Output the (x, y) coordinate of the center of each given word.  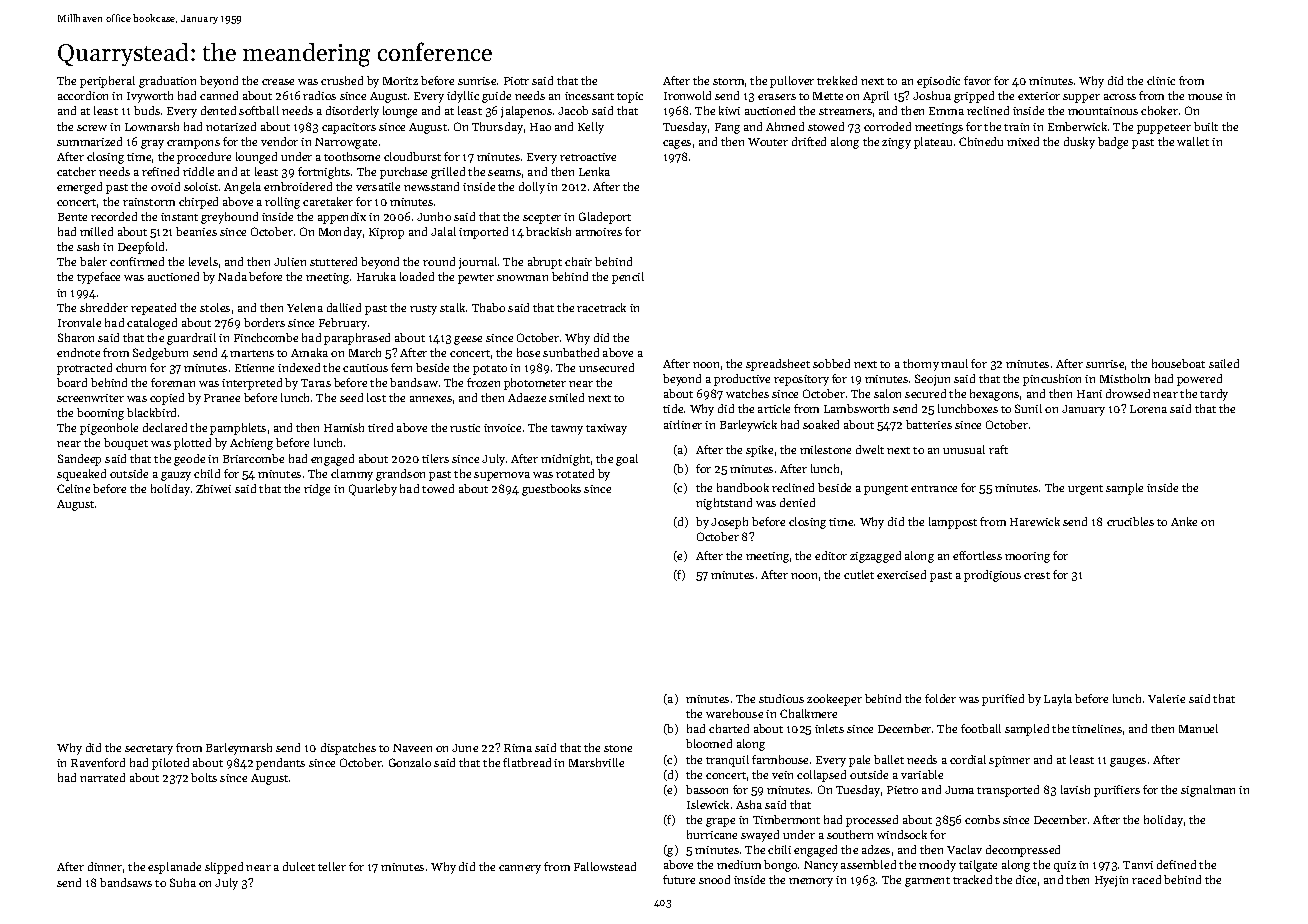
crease (278, 82)
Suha (183, 882)
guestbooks (551, 490)
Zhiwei (213, 488)
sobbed (831, 363)
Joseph (729, 523)
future (679, 879)
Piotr (516, 81)
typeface (98, 278)
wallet (1193, 141)
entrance (934, 488)
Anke (1184, 521)
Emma (946, 111)
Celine (73, 488)
